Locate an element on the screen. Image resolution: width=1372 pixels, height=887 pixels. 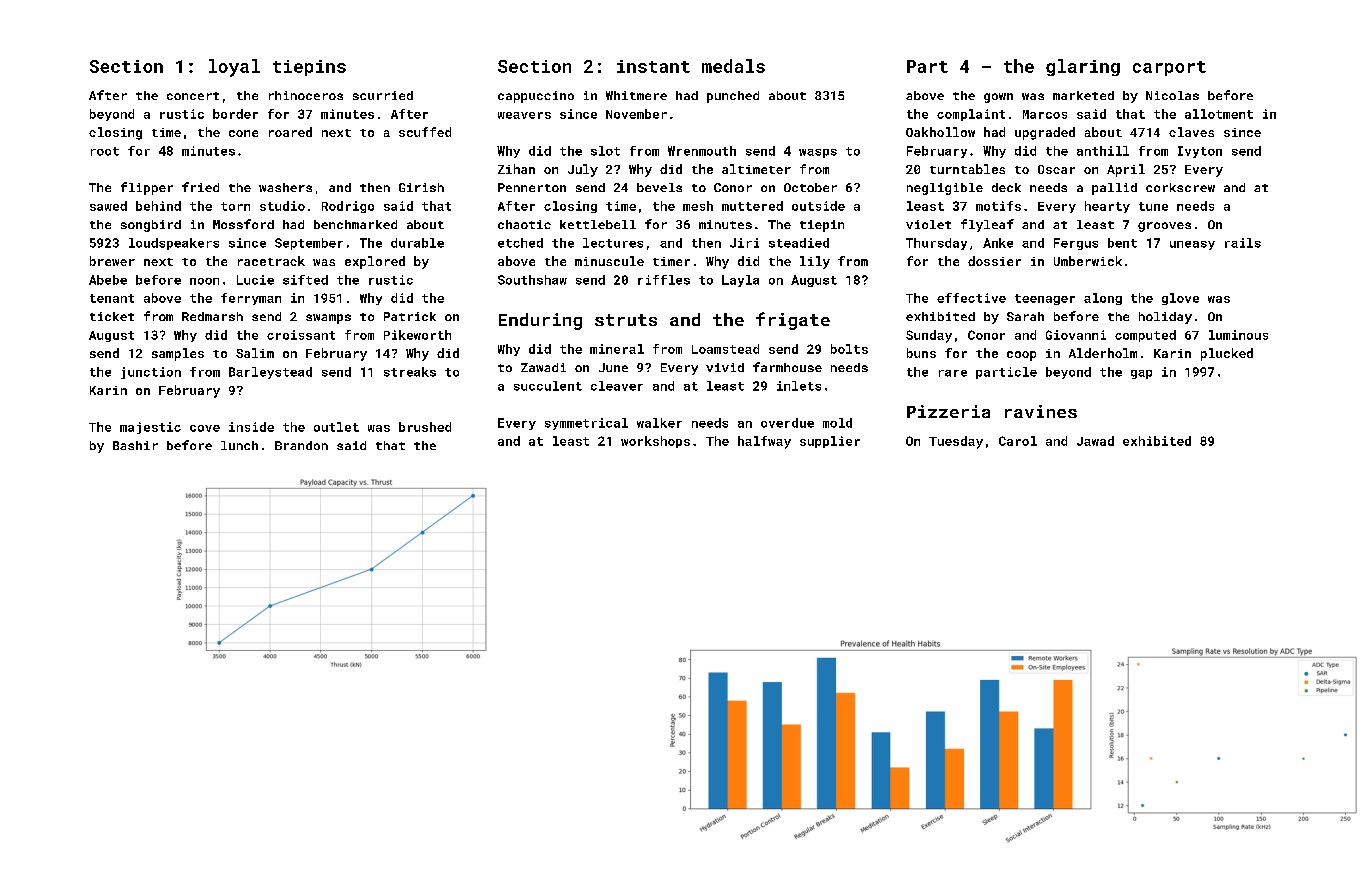
carport is located at coordinates (1169, 68).
